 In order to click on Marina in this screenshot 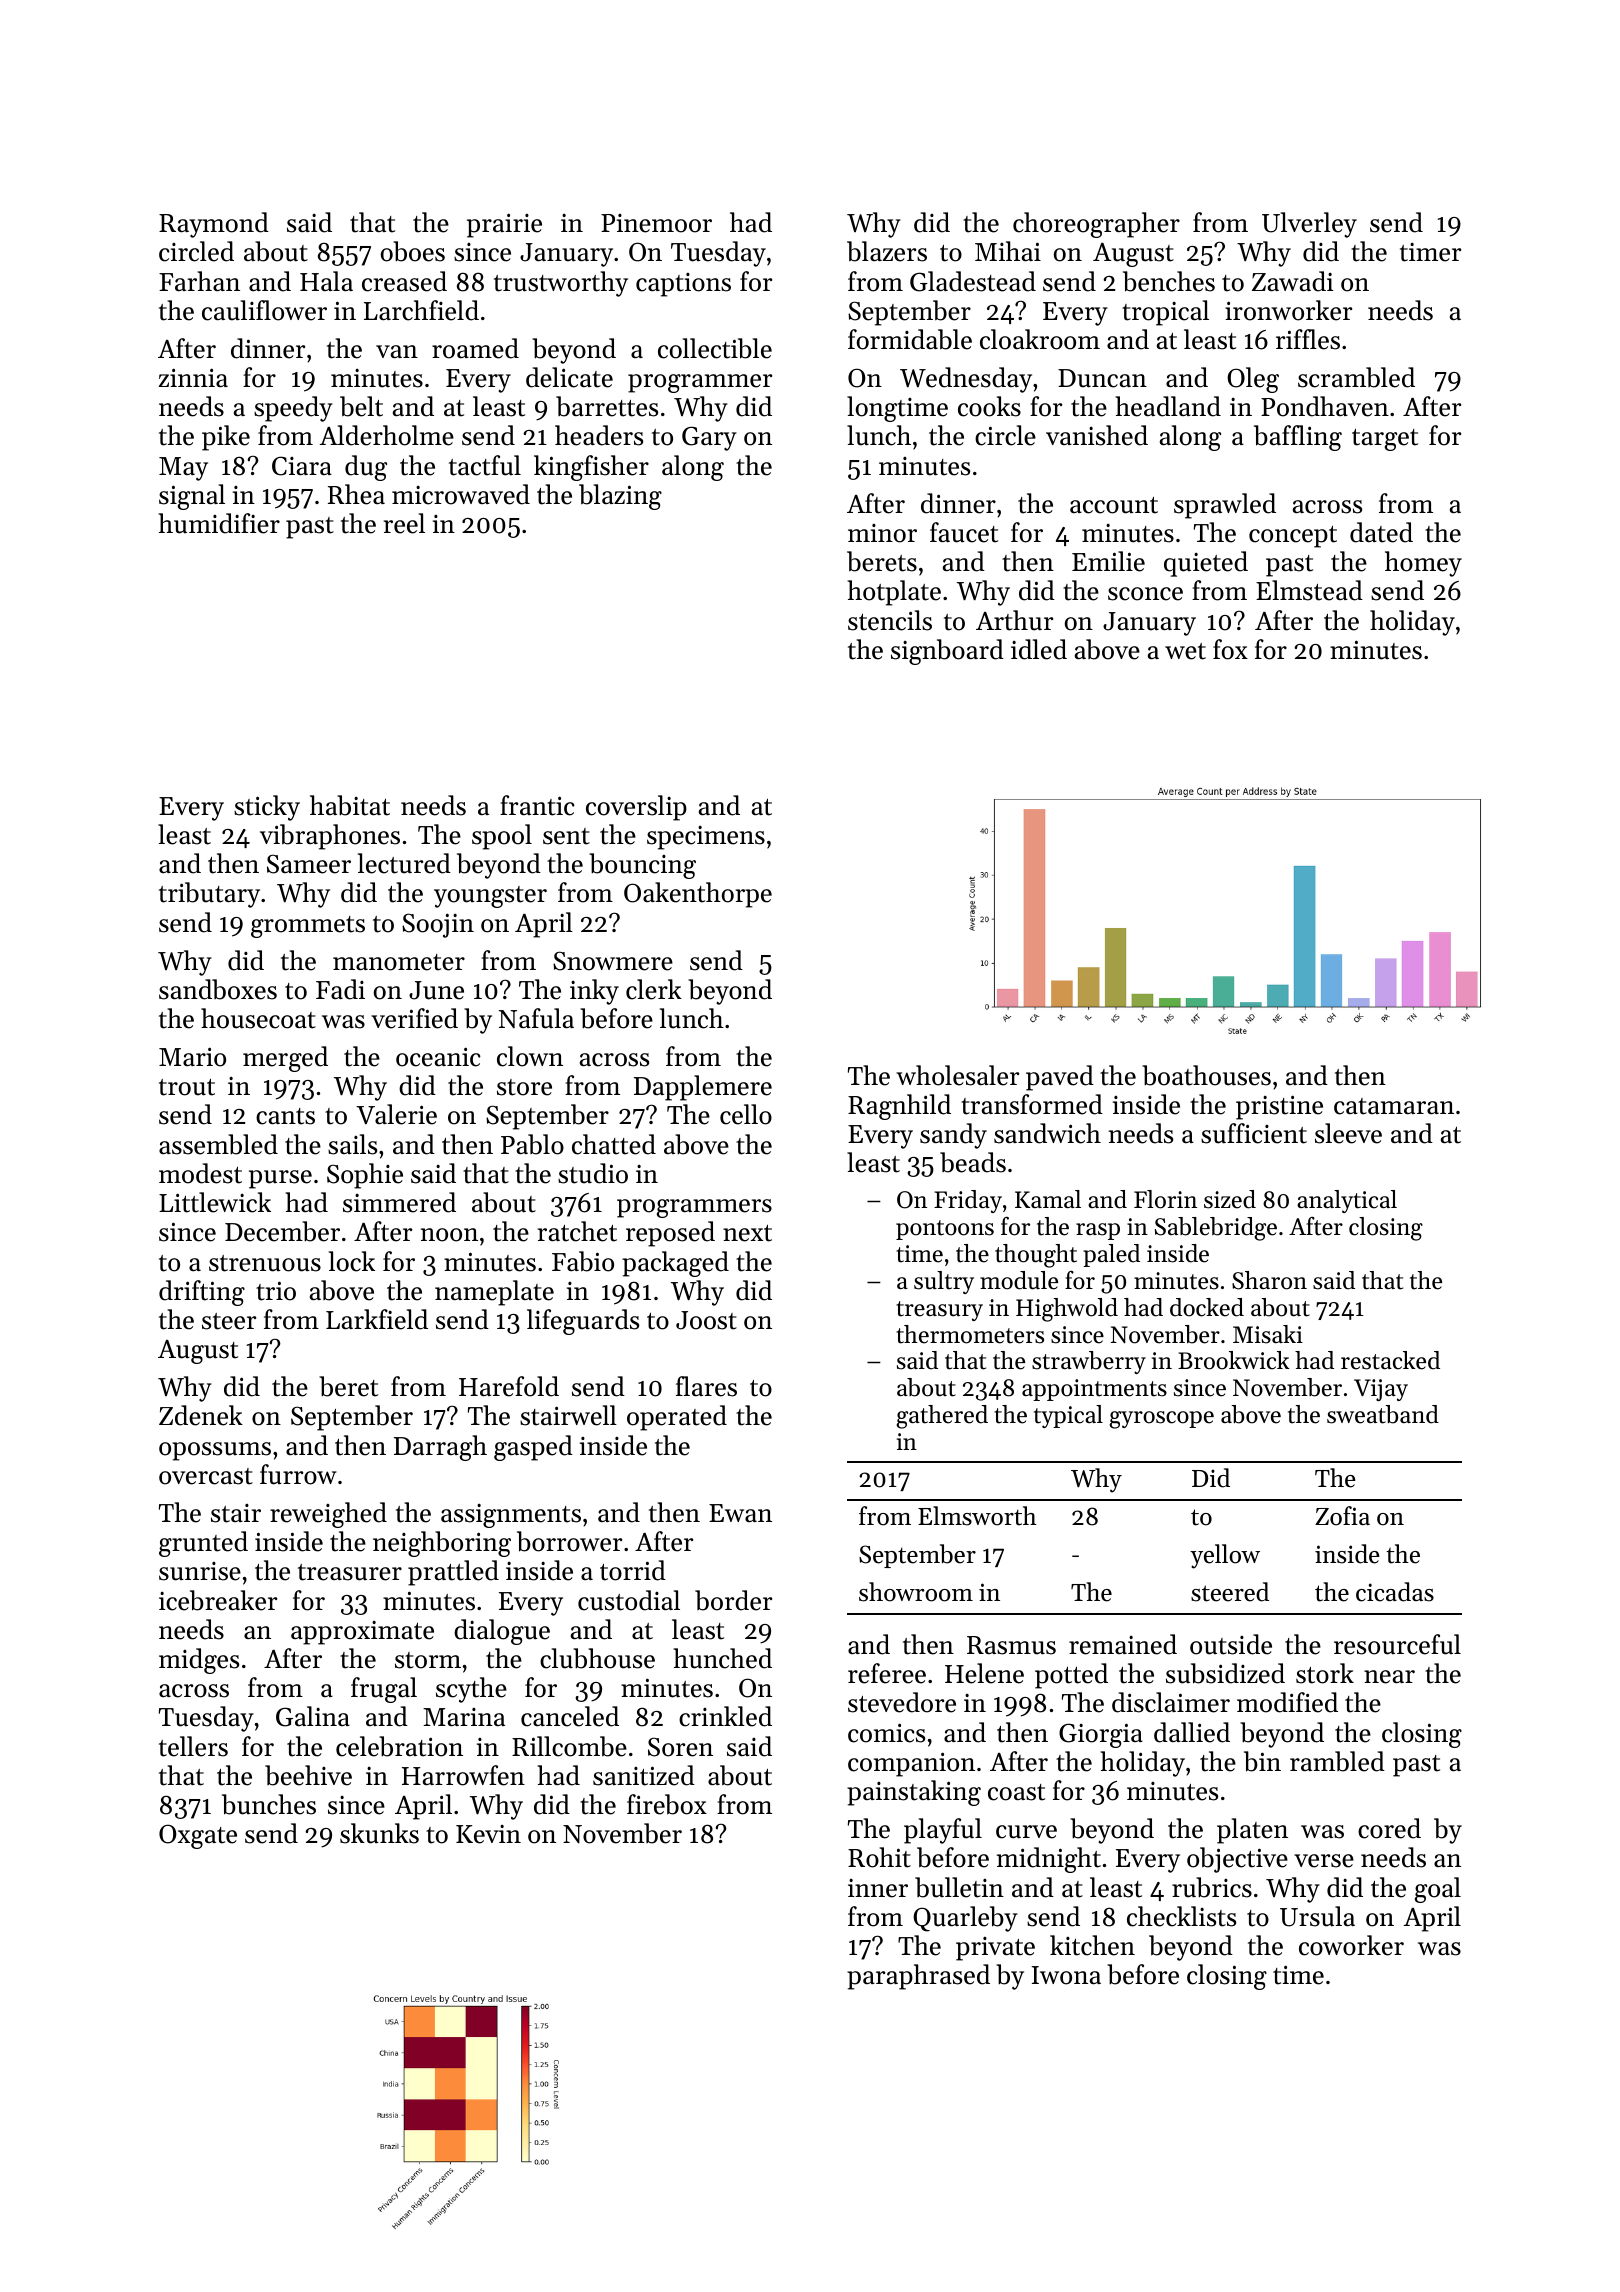, I will do `click(464, 1717)`.
